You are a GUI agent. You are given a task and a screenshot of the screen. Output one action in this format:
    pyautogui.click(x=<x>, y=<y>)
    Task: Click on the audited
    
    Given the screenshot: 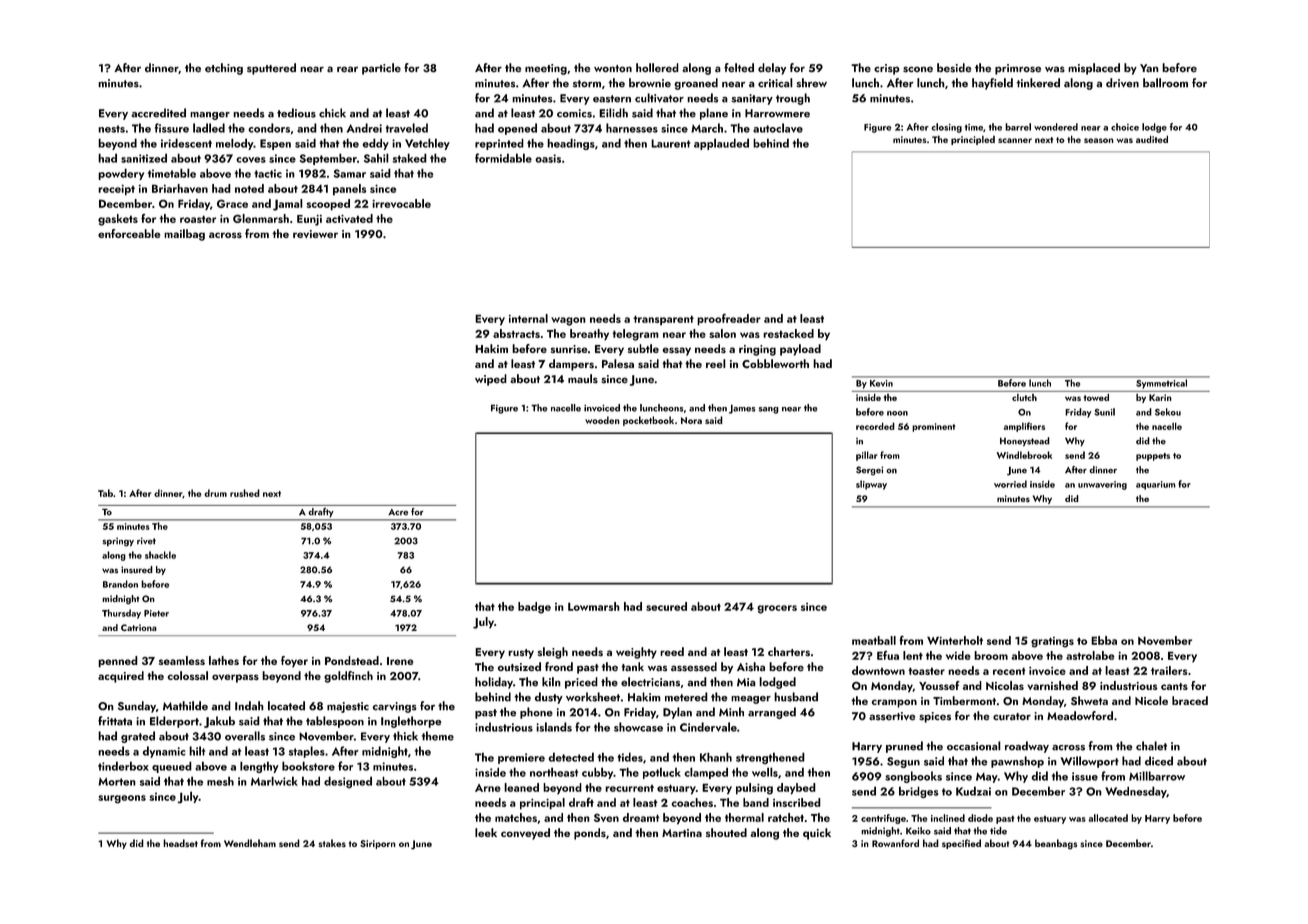 What is the action you would take?
    pyautogui.click(x=1152, y=139)
